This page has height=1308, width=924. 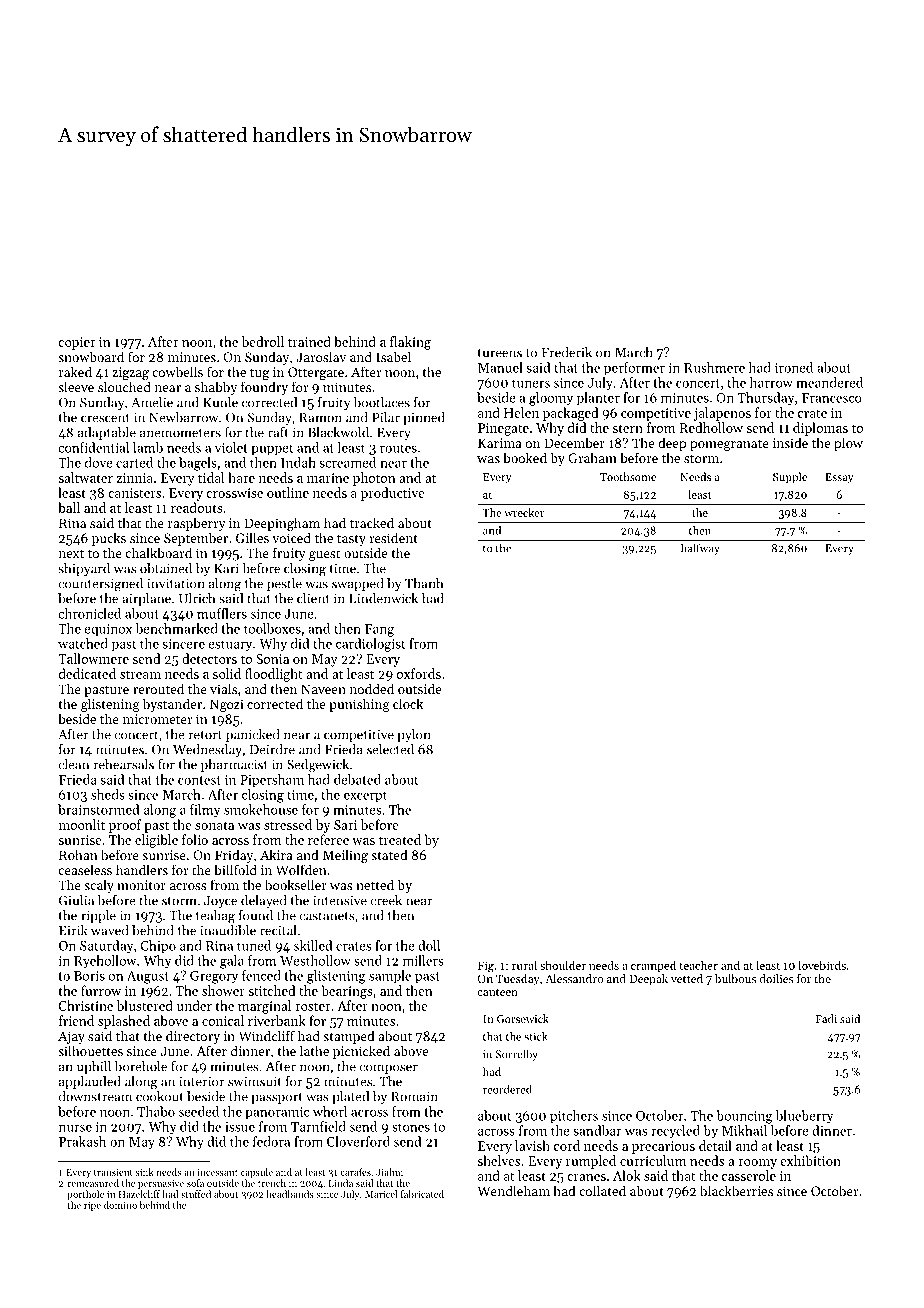 What do you see at coordinates (419, 673) in the page?
I see `oxfords` at bounding box center [419, 673].
